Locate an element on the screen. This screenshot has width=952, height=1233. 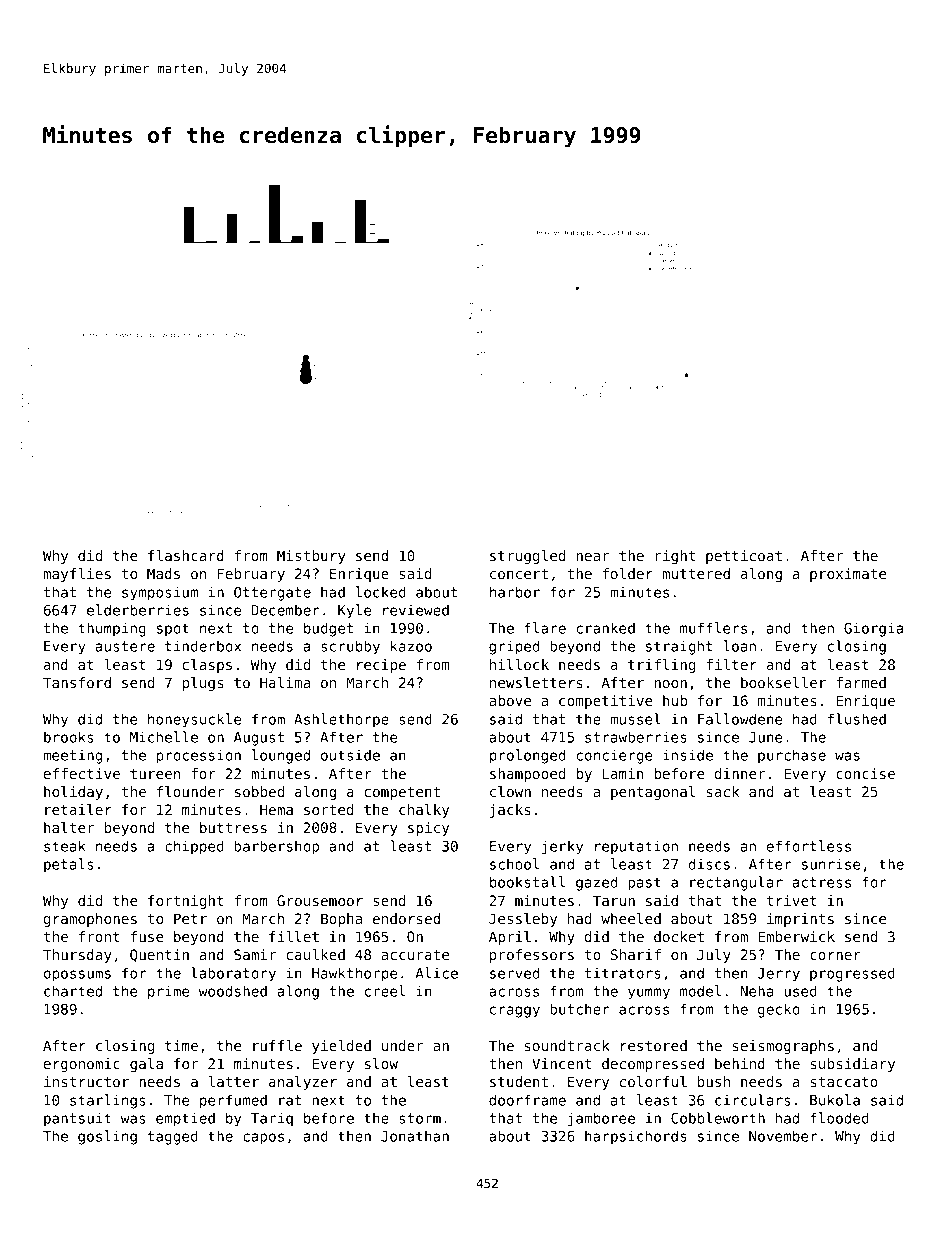
Jonathan is located at coordinates (415, 1136).
